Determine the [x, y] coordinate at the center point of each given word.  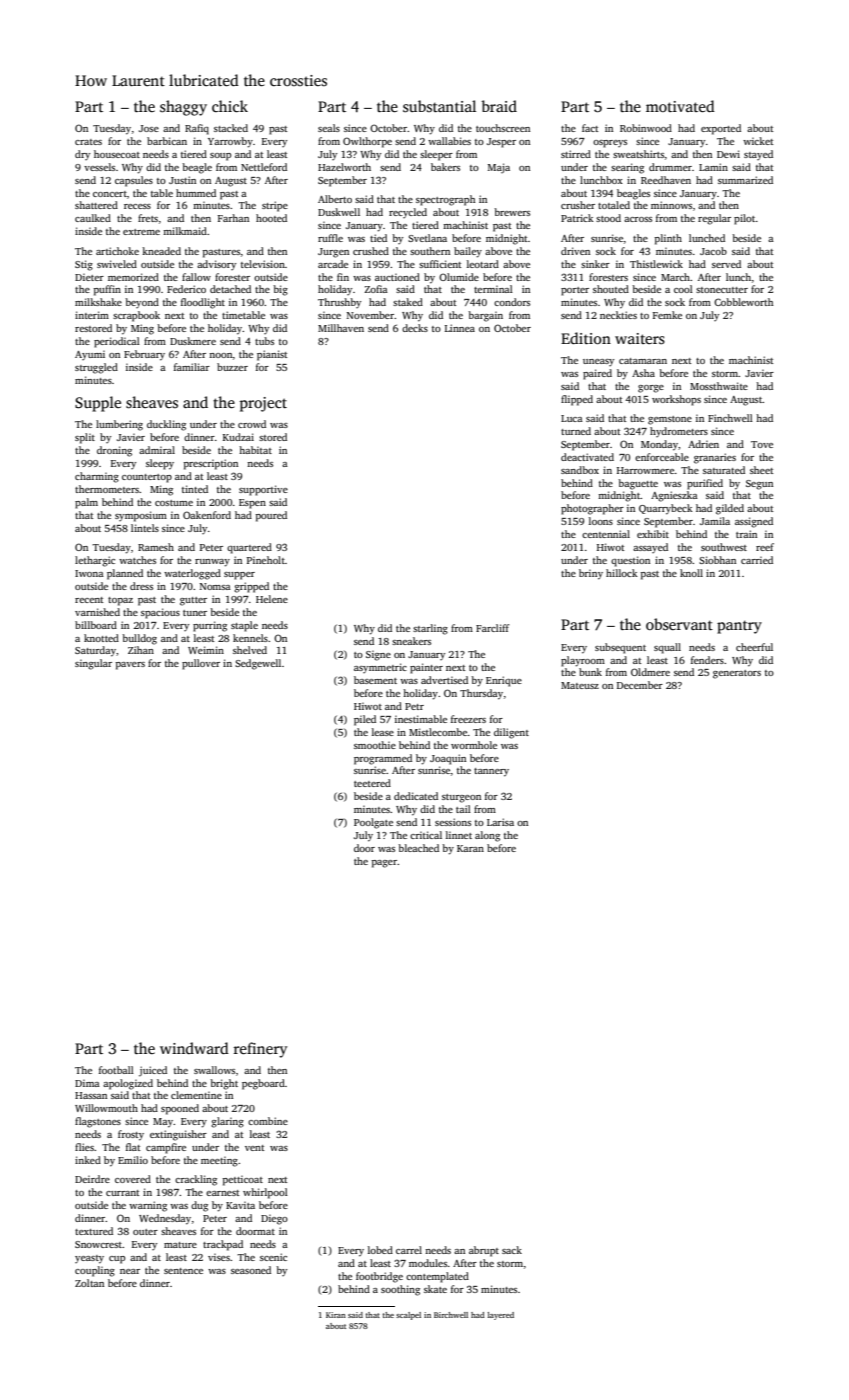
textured [94, 1231]
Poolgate [373, 823]
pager [384, 864]
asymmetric [380, 668]
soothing [400, 1290]
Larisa [500, 822]
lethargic [95, 561]
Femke [667, 315]
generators [737, 674]
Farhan [233, 218]
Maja [499, 168]
